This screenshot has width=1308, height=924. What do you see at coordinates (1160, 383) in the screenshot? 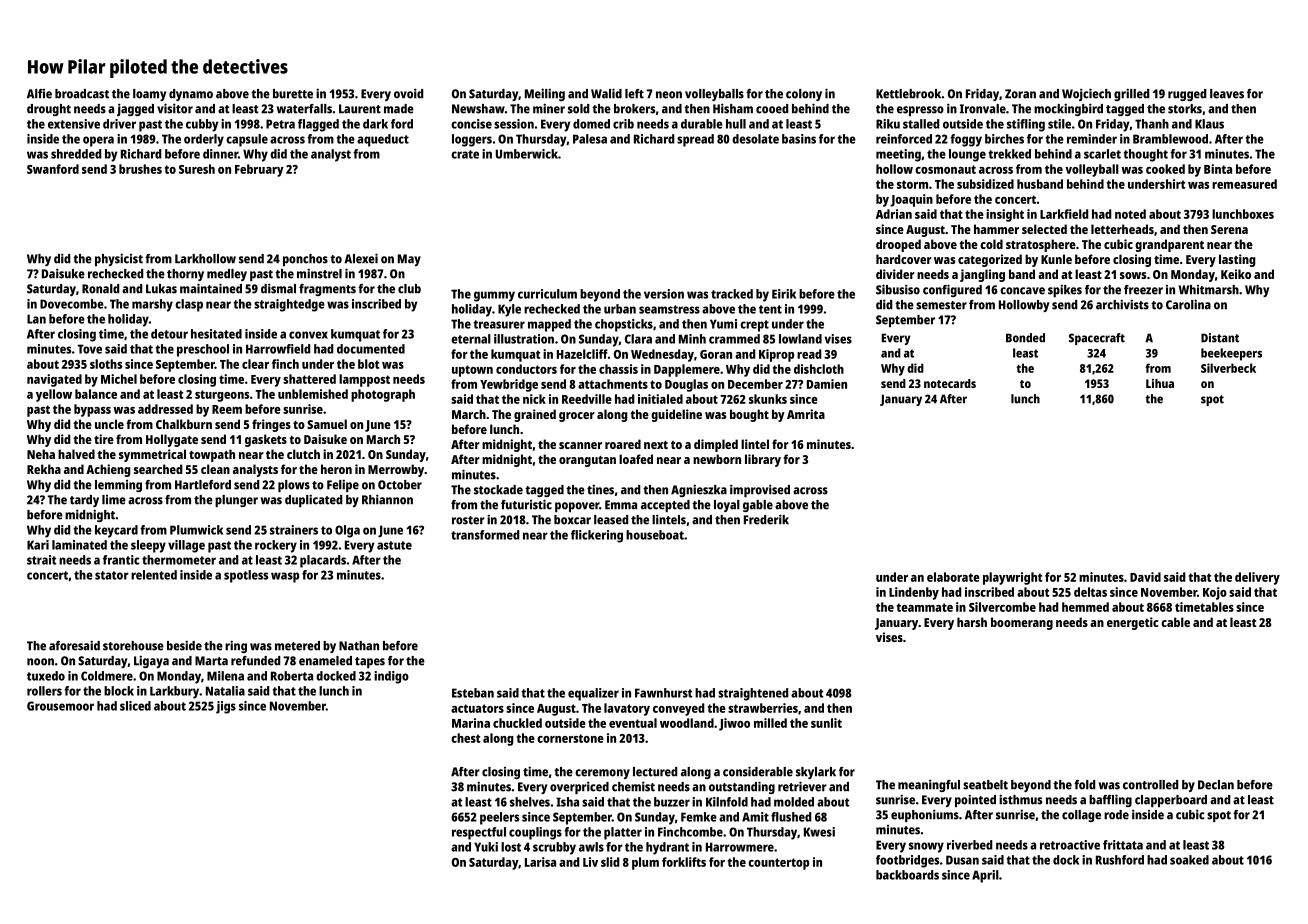
I see `Lihua` at bounding box center [1160, 383].
